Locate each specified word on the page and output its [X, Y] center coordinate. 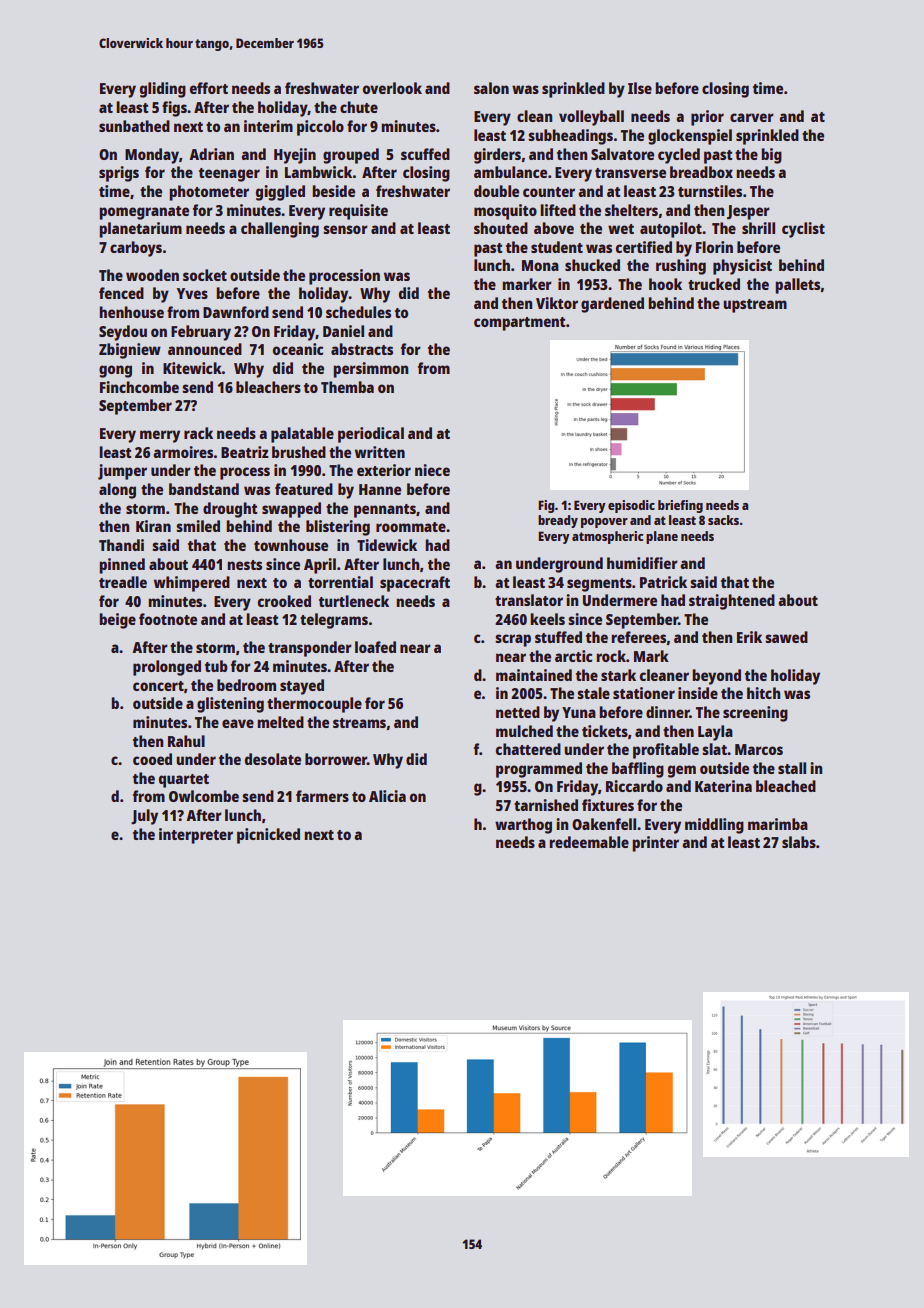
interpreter [196, 836]
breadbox [701, 172]
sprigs [119, 174]
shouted [501, 228]
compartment [520, 324]
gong [115, 371]
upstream [755, 306]
